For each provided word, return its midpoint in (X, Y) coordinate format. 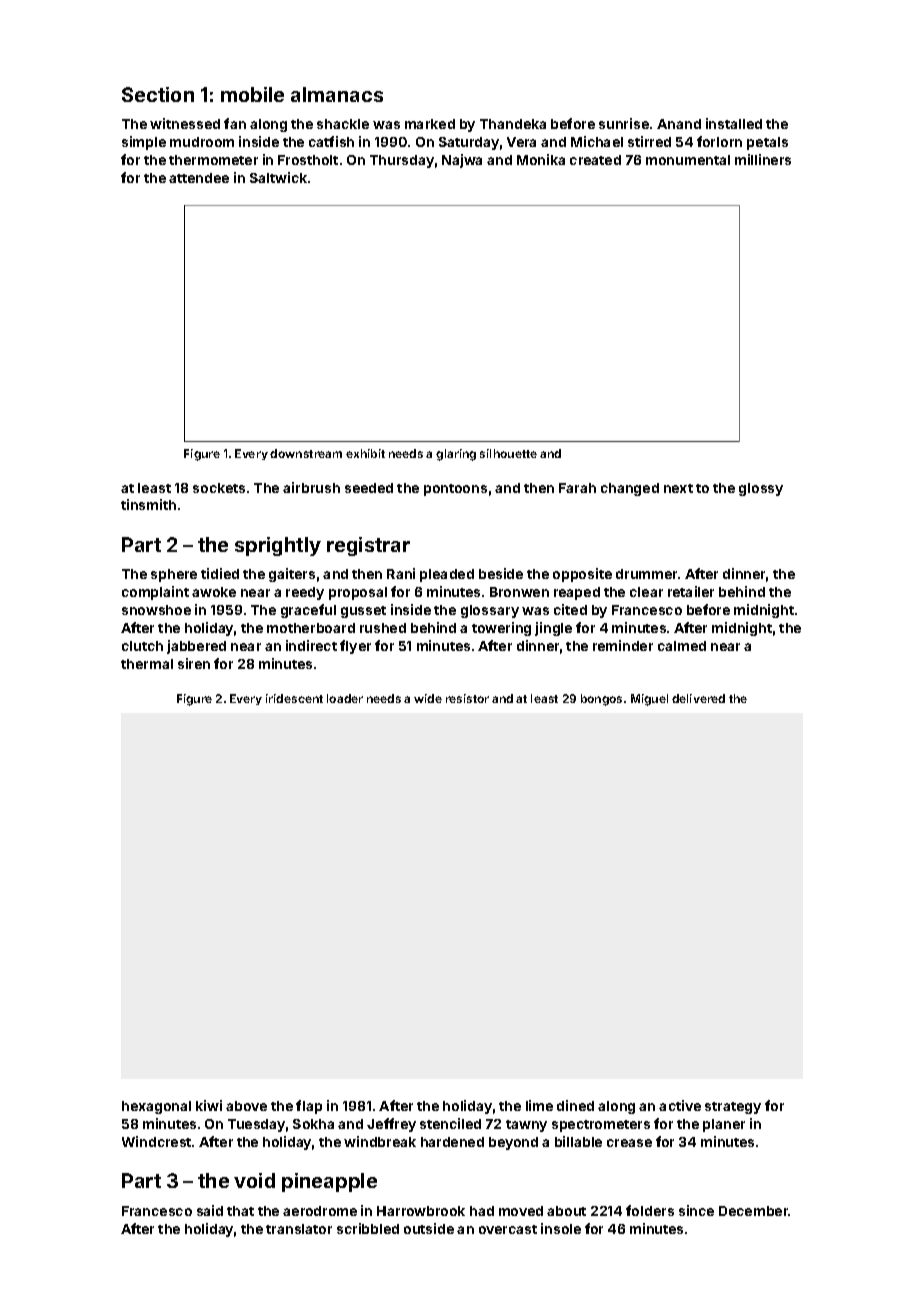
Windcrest (156, 1141)
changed (630, 489)
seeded (369, 488)
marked (430, 124)
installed (734, 123)
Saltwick (278, 177)
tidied (220, 573)
